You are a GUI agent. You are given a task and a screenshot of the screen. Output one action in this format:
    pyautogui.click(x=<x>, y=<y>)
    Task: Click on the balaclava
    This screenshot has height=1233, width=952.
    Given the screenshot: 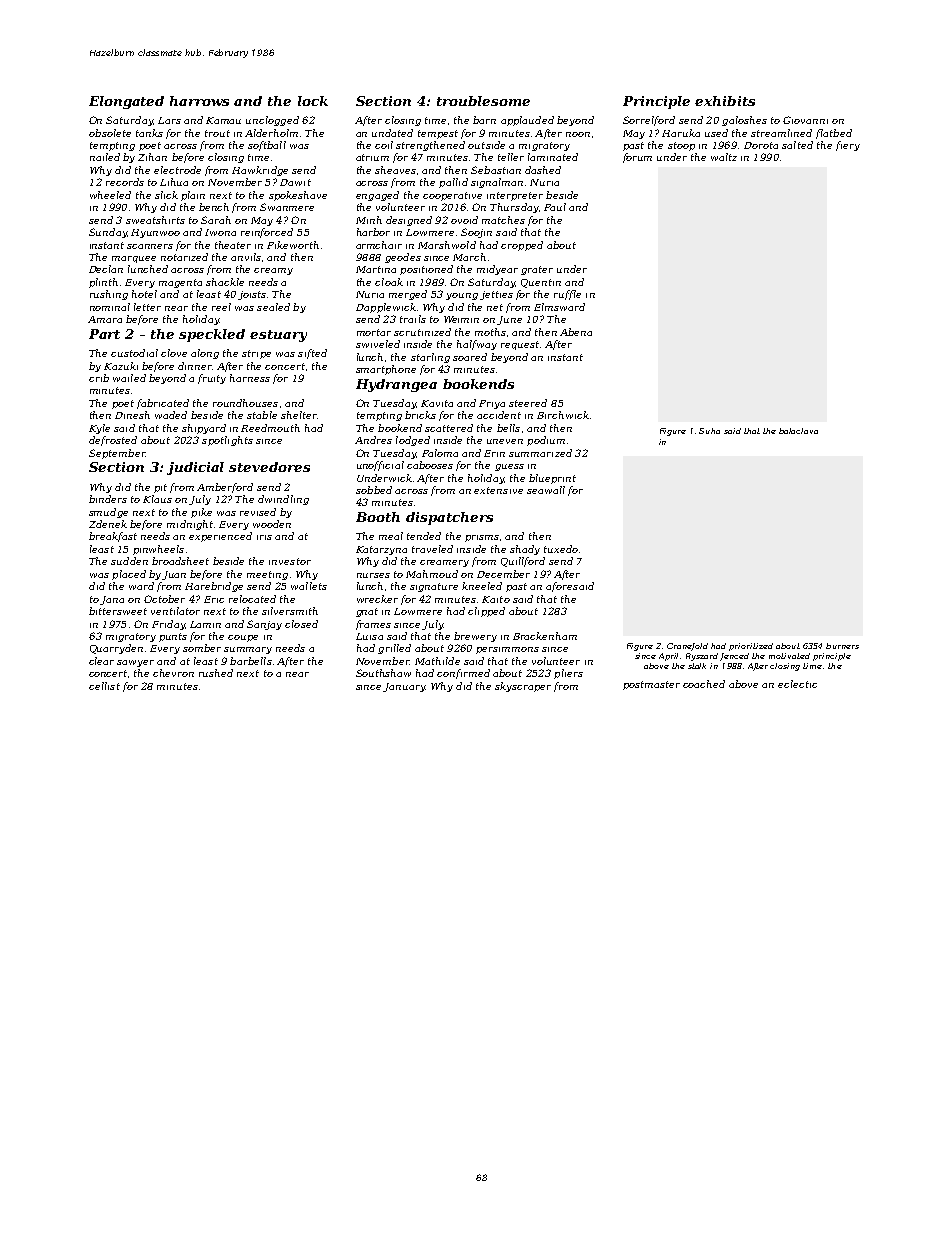 What is the action you would take?
    pyautogui.click(x=798, y=431)
